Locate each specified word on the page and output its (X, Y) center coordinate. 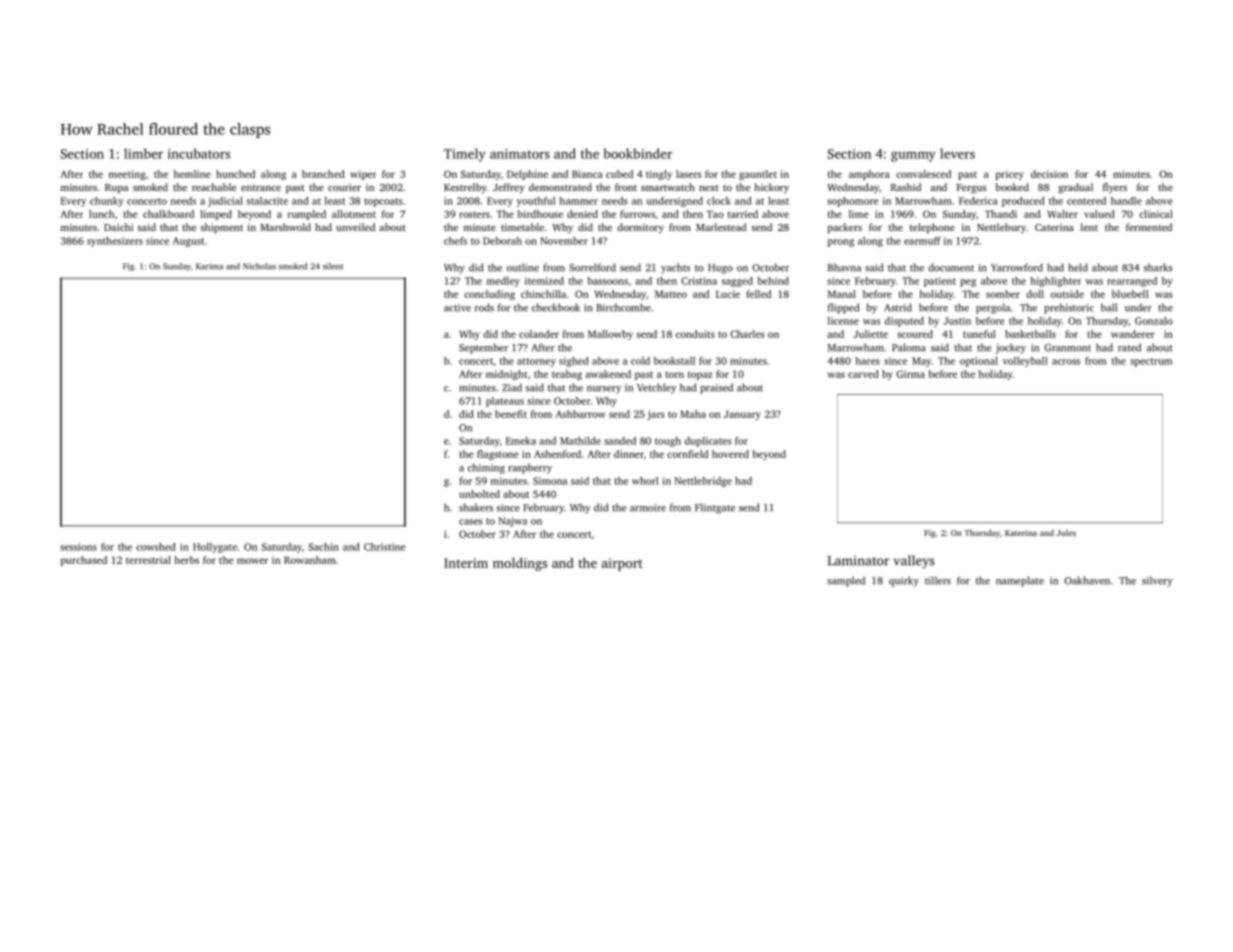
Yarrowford (1017, 267)
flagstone (498, 455)
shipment (222, 228)
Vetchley (656, 388)
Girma (910, 374)
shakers (476, 507)
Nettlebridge (703, 482)
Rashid (906, 187)
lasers (689, 174)
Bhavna (844, 267)
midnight (506, 375)
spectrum (1151, 362)
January (742, 415)
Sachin (323, 547)
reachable (214, 187)
